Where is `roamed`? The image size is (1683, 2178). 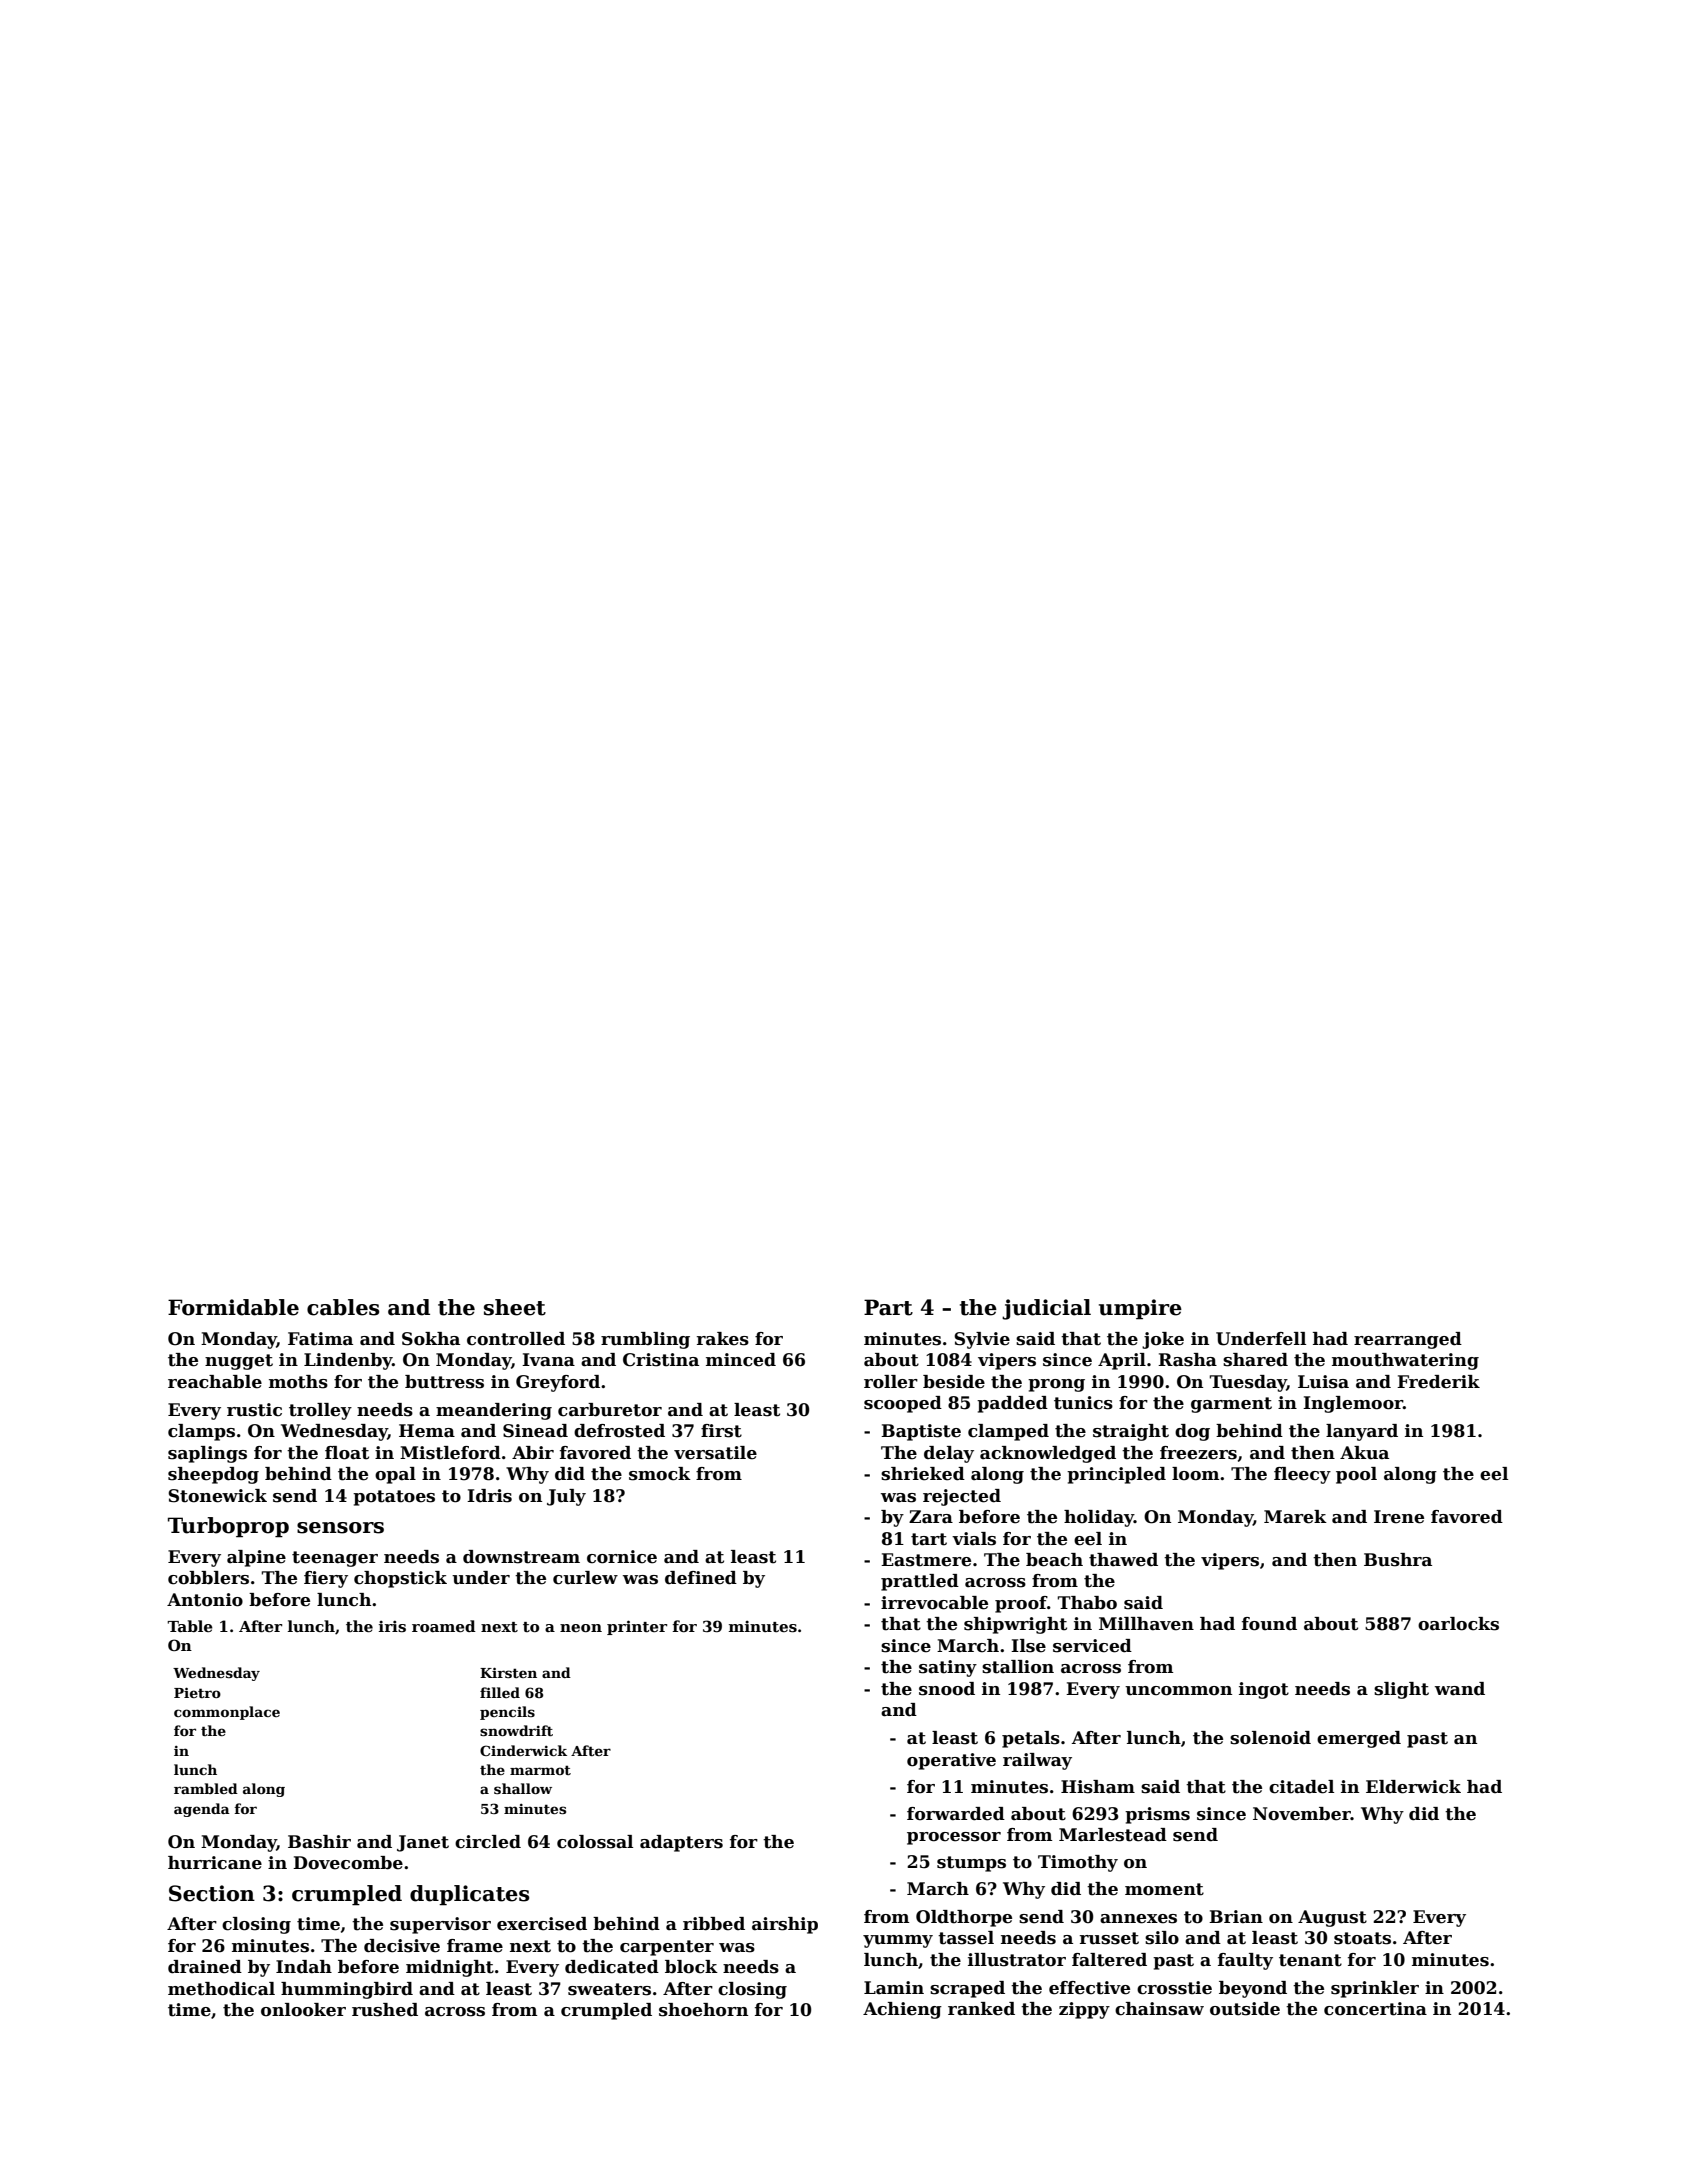
roamed is located at coordinates (444, 1626).
